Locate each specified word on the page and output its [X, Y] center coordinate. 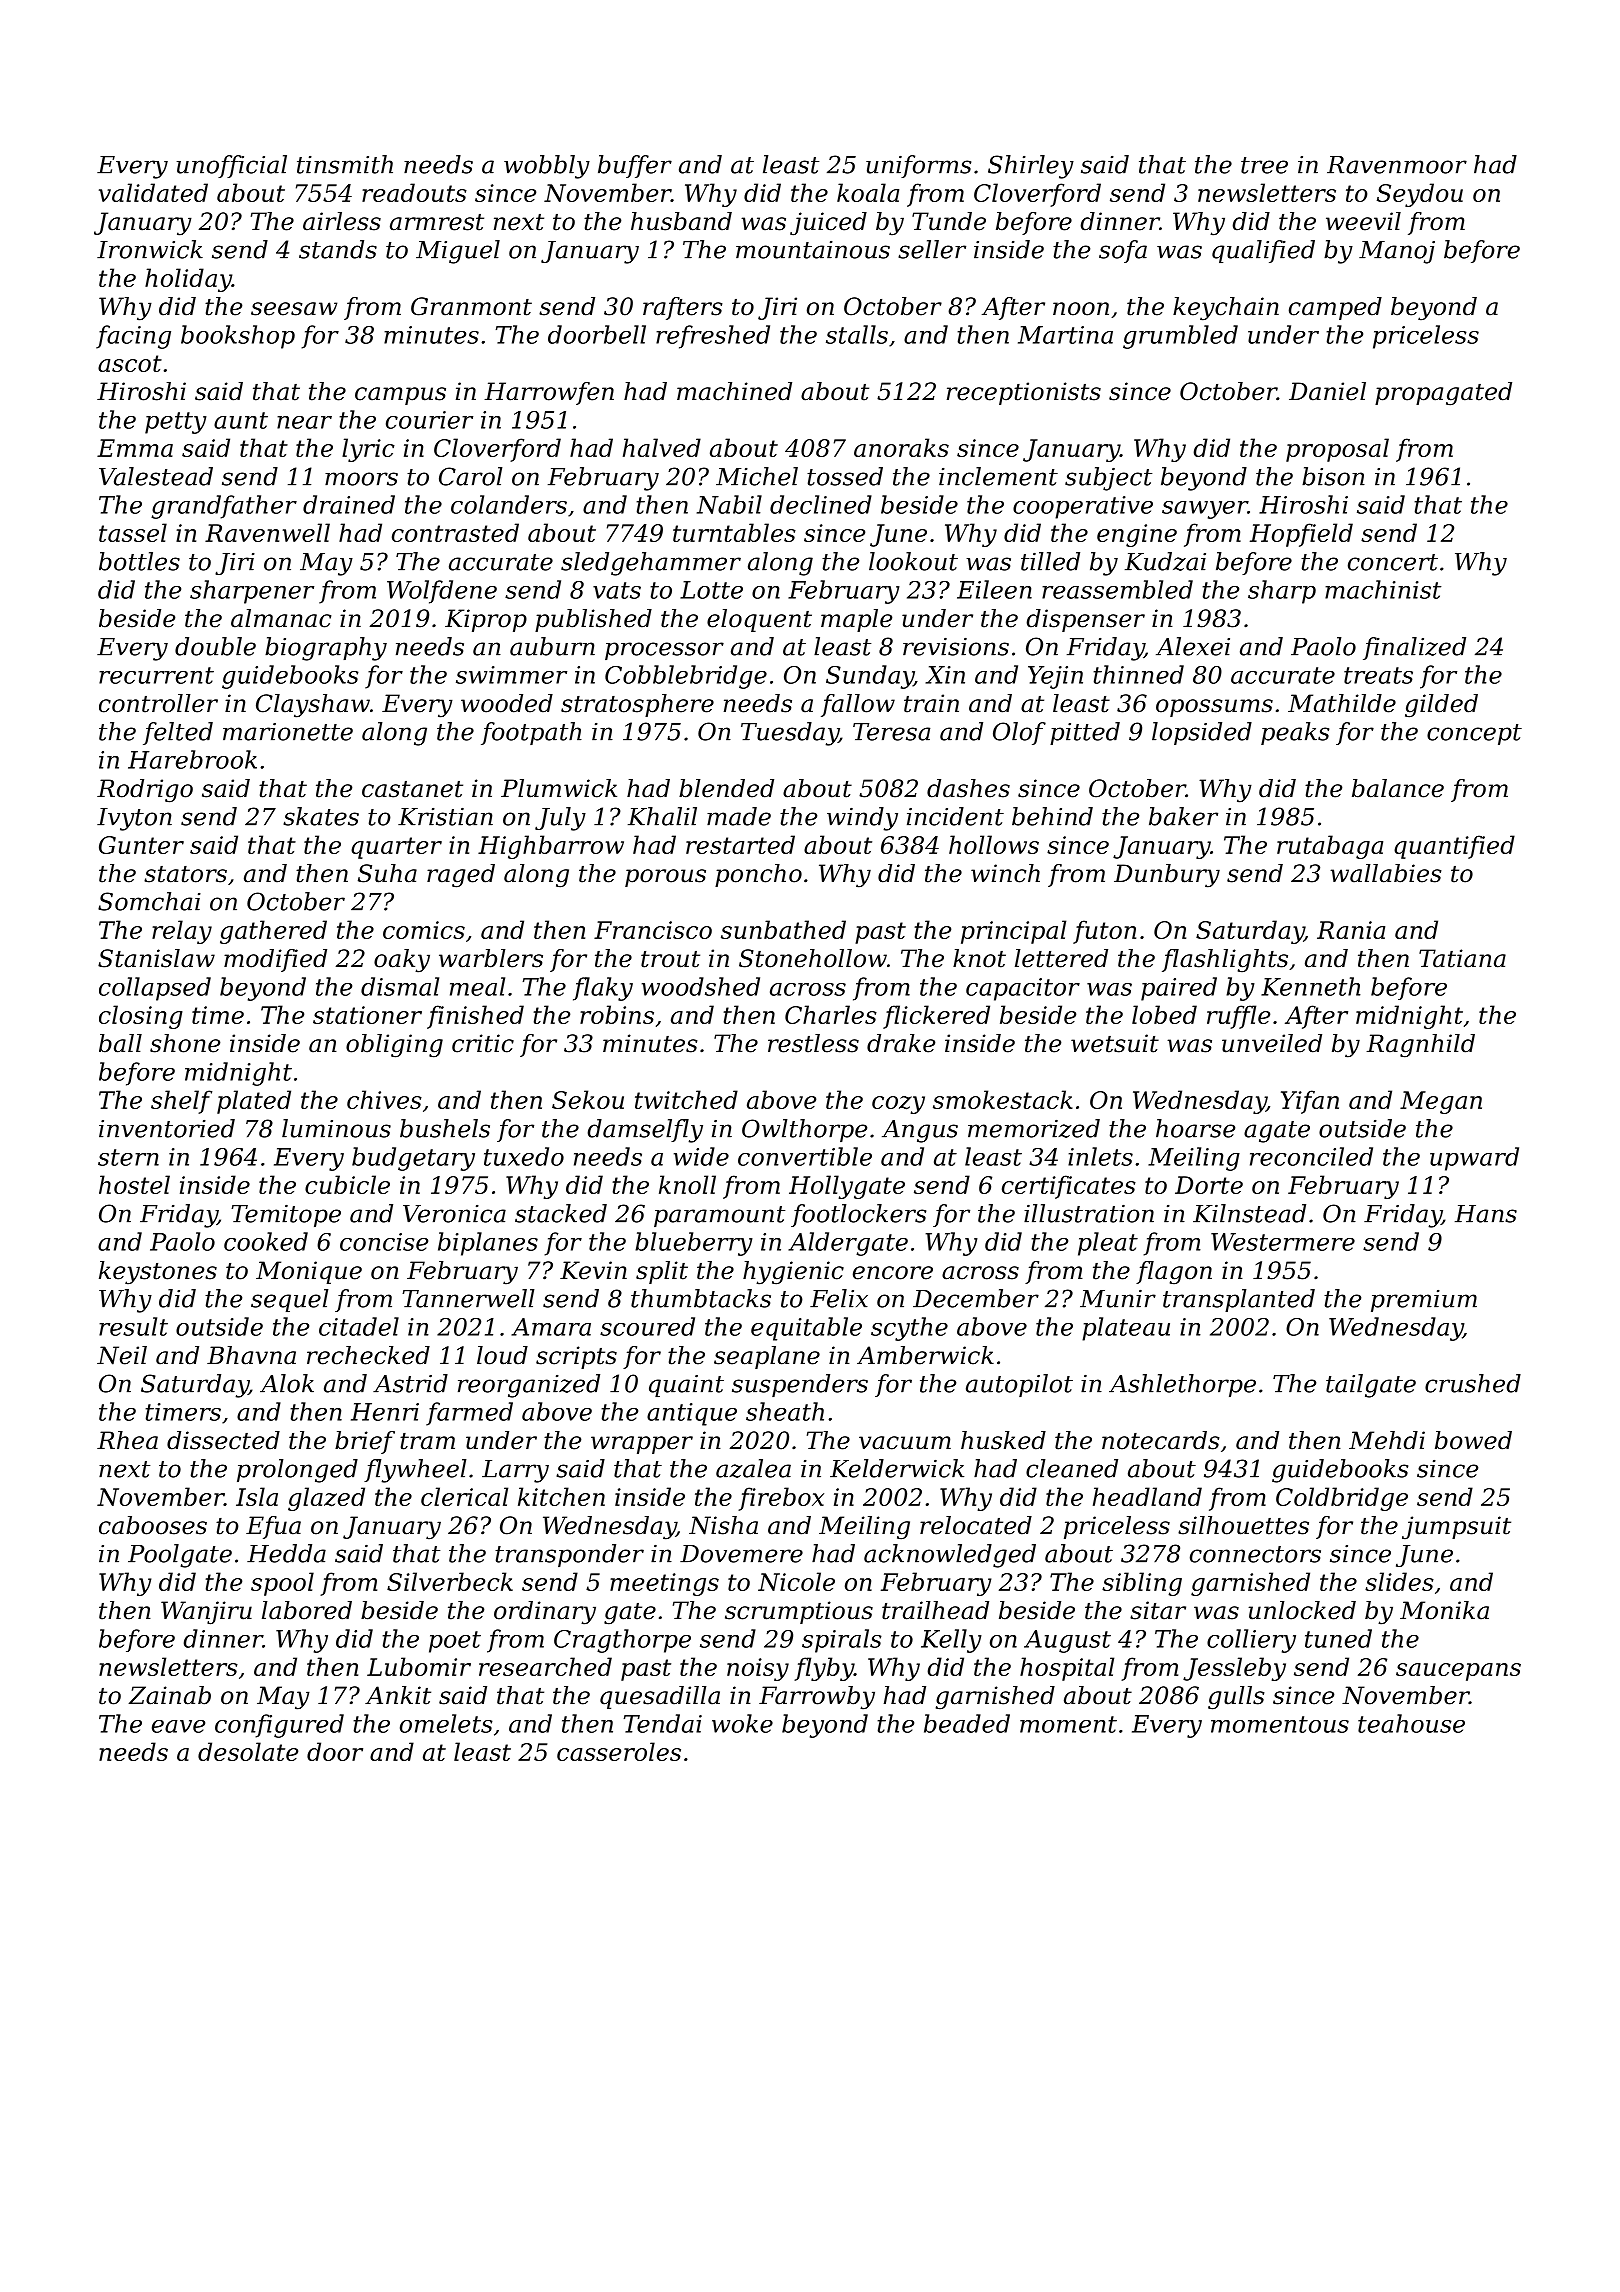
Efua [273, 1527]
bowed [1473, 1440]
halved [662, 447]
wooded [507, 703]
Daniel [1327, 391]
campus [400, 396]
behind [1052, 816]
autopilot [1019, 1385]
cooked [266, 1241]
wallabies [1386, 873]
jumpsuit [1456, 1528]
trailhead [935, 1610]
